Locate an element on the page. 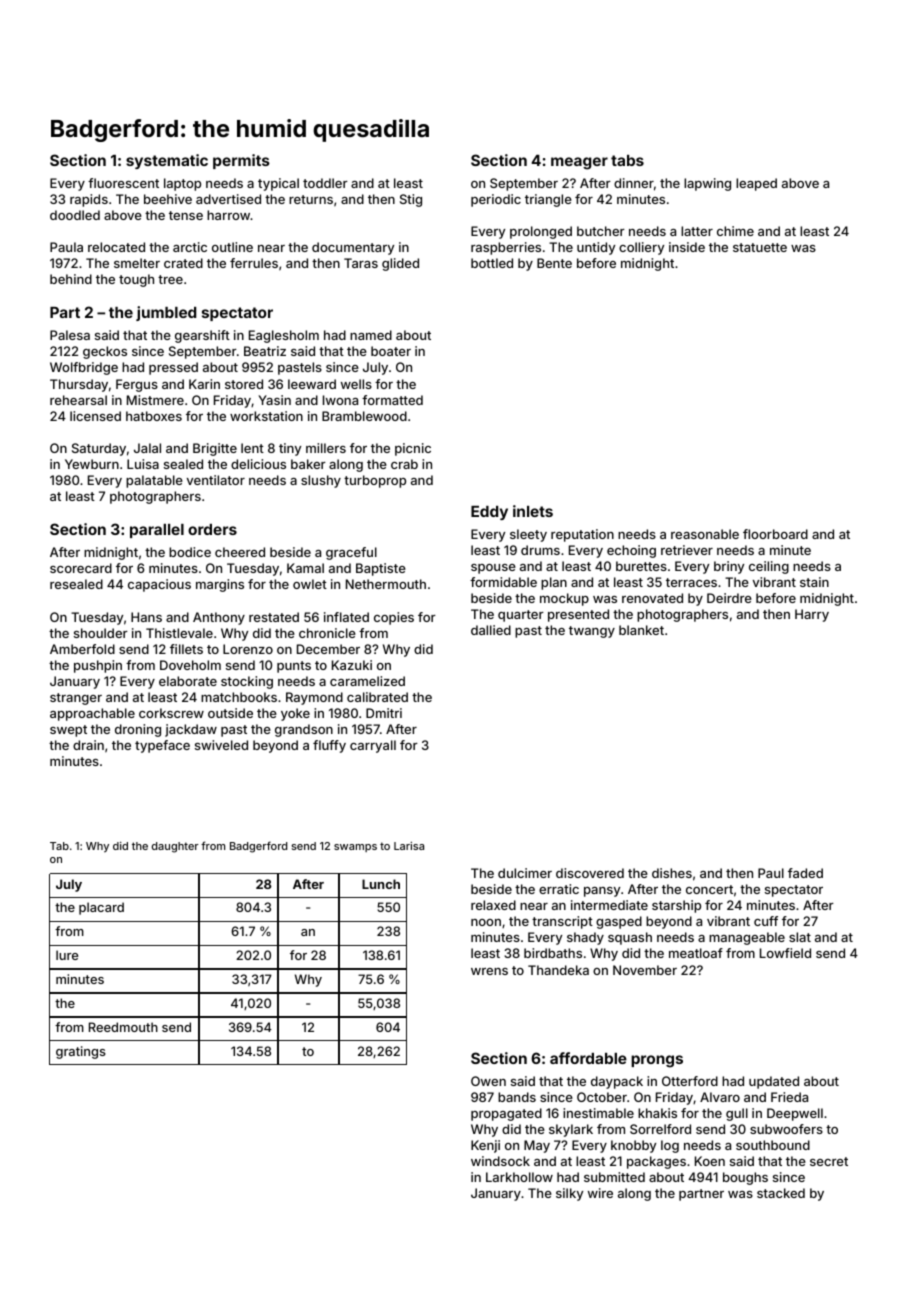  pushpin is located at coordinates (98, 666).
